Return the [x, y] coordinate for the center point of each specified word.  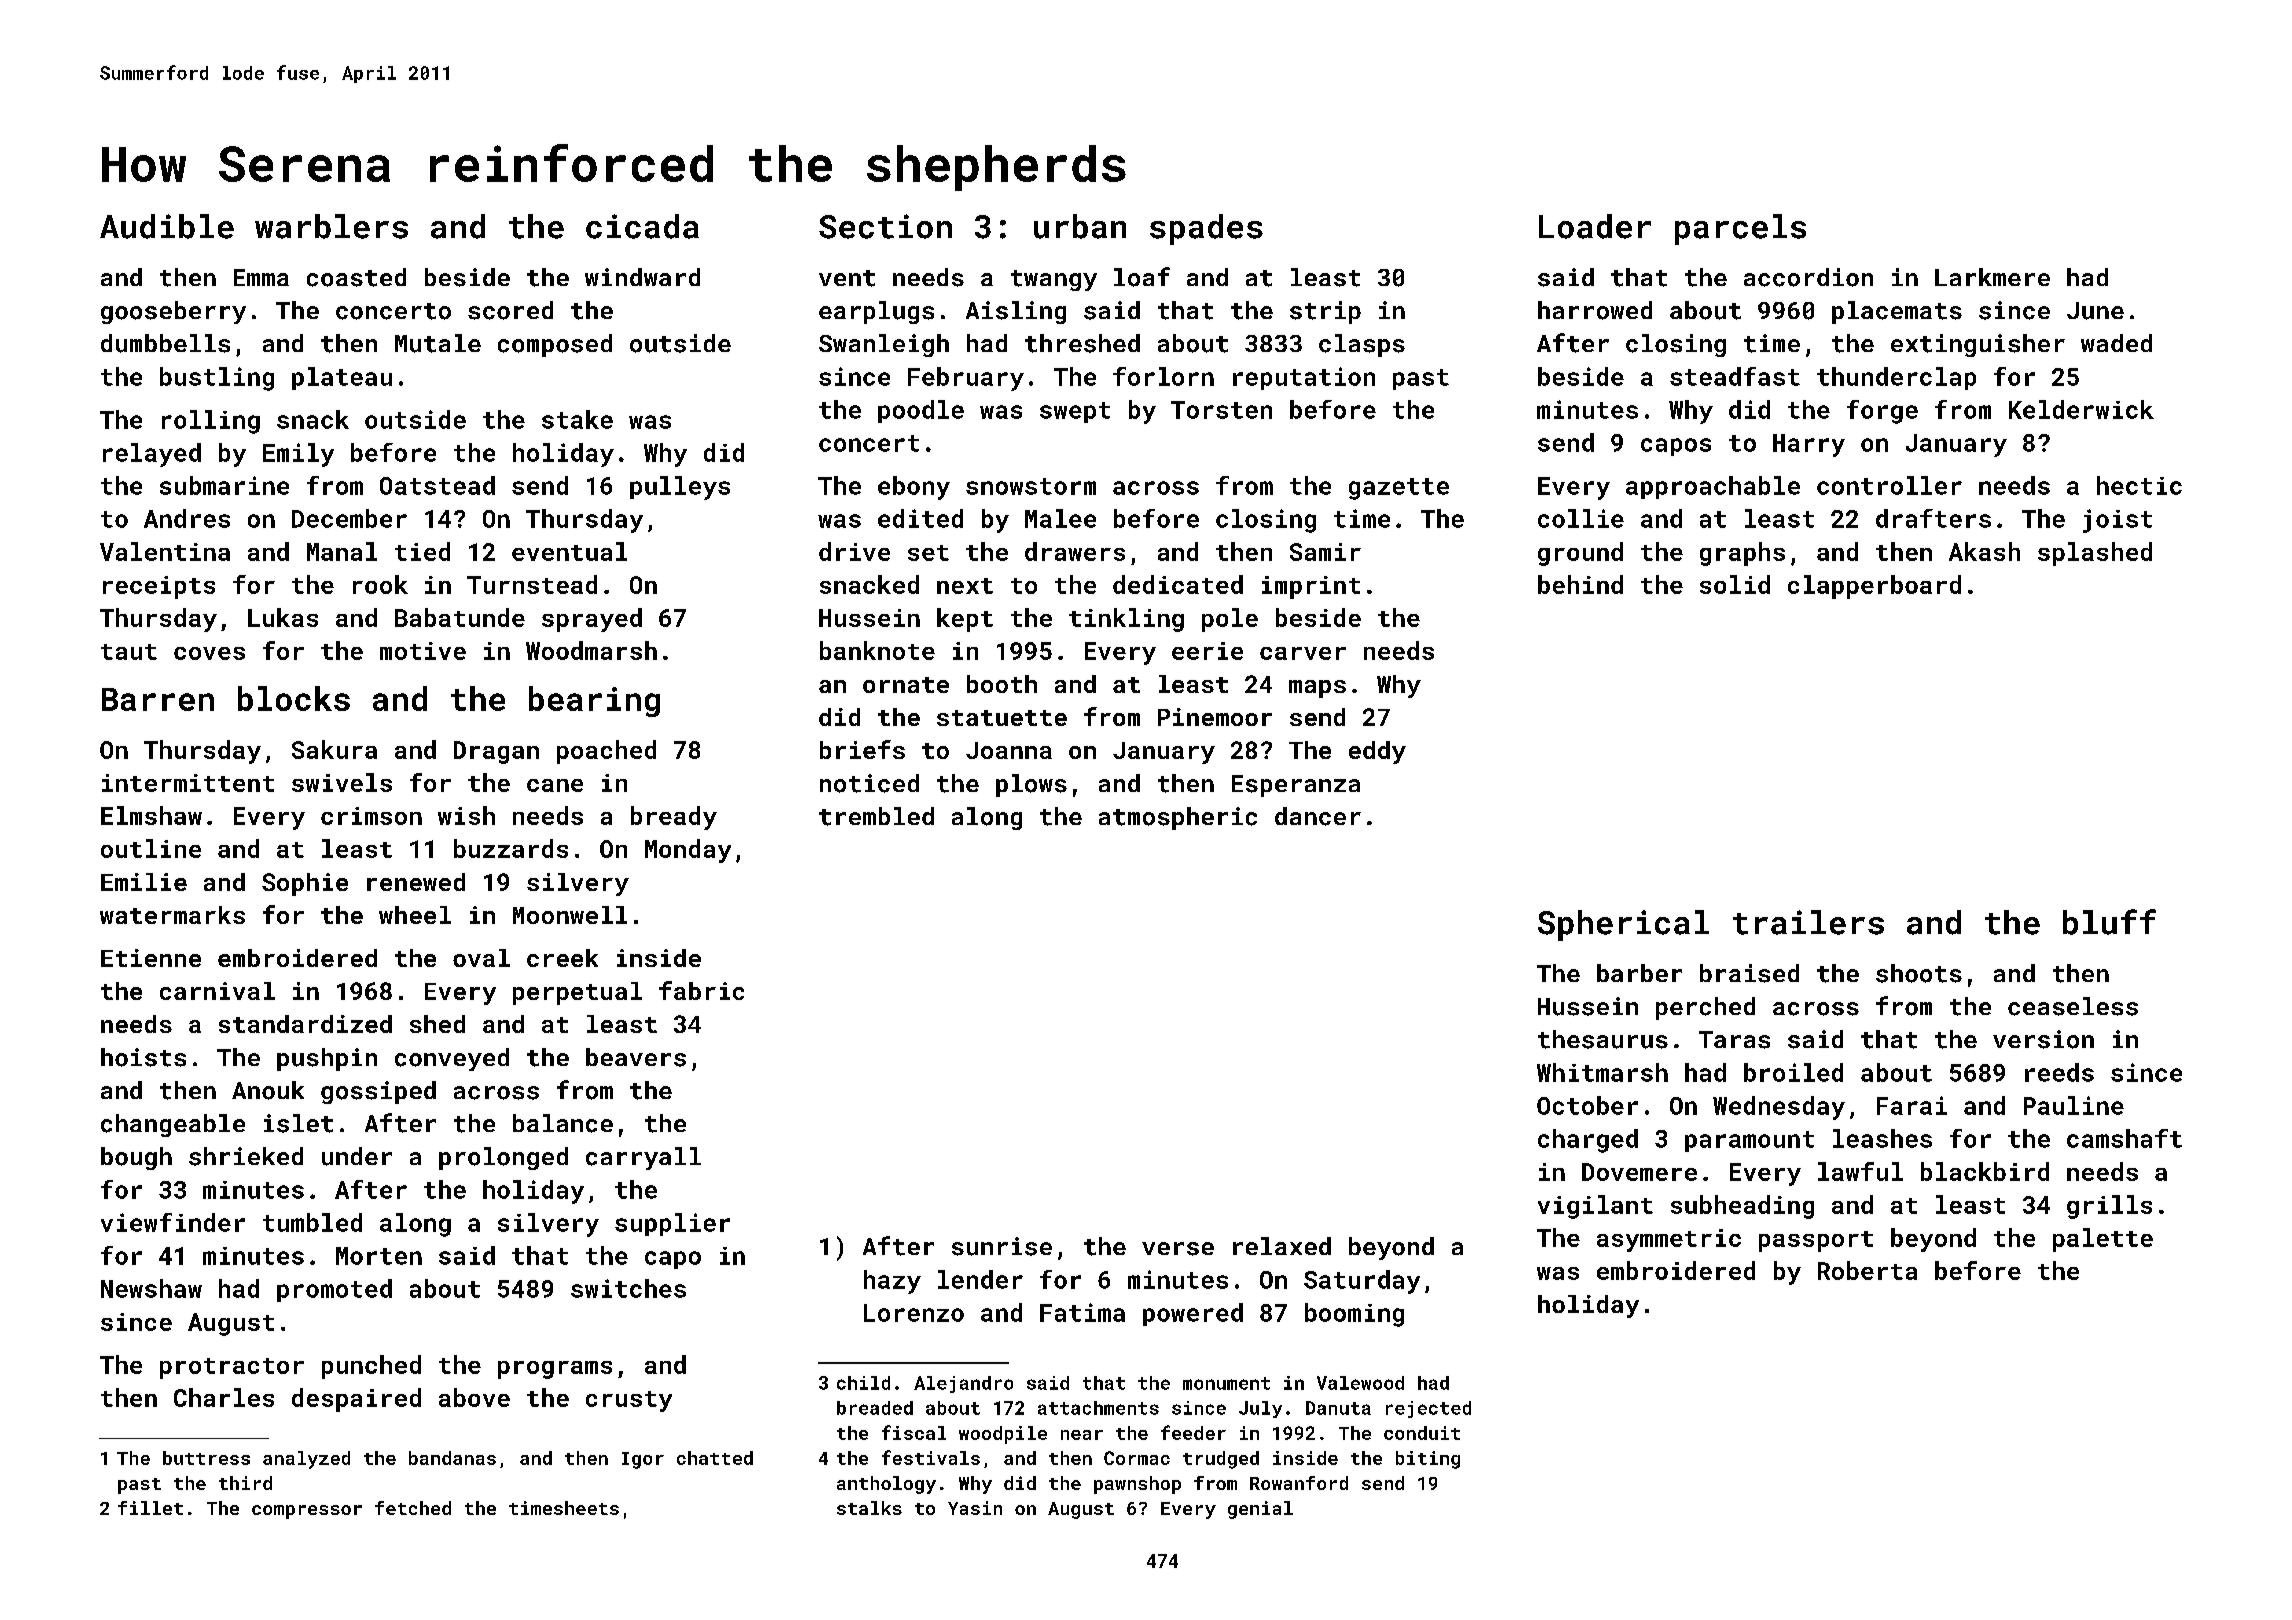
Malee [1060, 518]
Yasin [975, 1508]
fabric [701, 990]
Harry [1809, 445]
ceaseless [2073, 1006]
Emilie [144, 882]
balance [563, 1123]
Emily [298, 455]
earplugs [876, 312]
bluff [2109, 922]
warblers [331, 226]
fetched [413, 1508]
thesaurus [1603, 1039]
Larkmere [1992, 277]
